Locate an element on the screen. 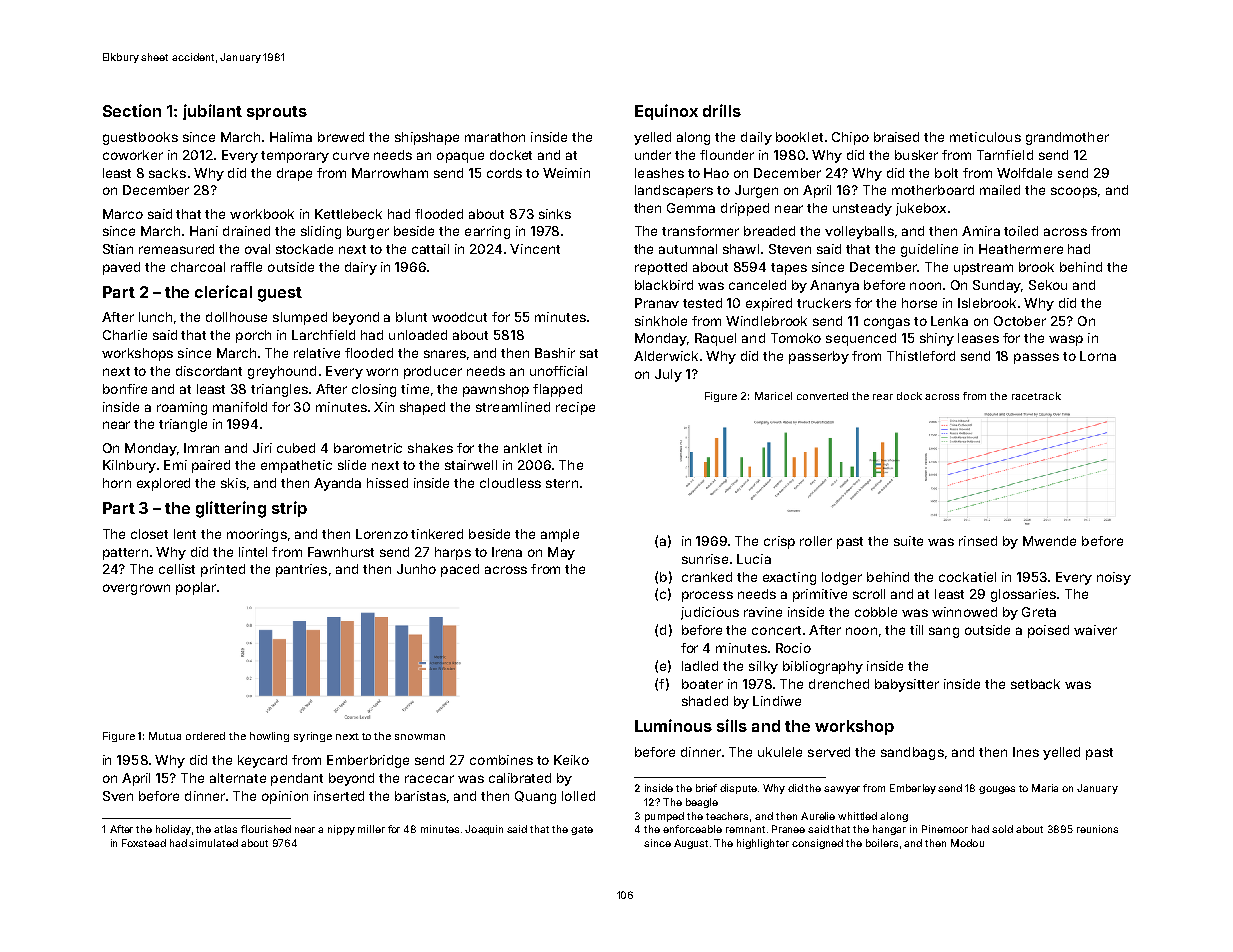 This screenshot has width=1233, height=952. scoops is located at coordinates (1074, 192).
